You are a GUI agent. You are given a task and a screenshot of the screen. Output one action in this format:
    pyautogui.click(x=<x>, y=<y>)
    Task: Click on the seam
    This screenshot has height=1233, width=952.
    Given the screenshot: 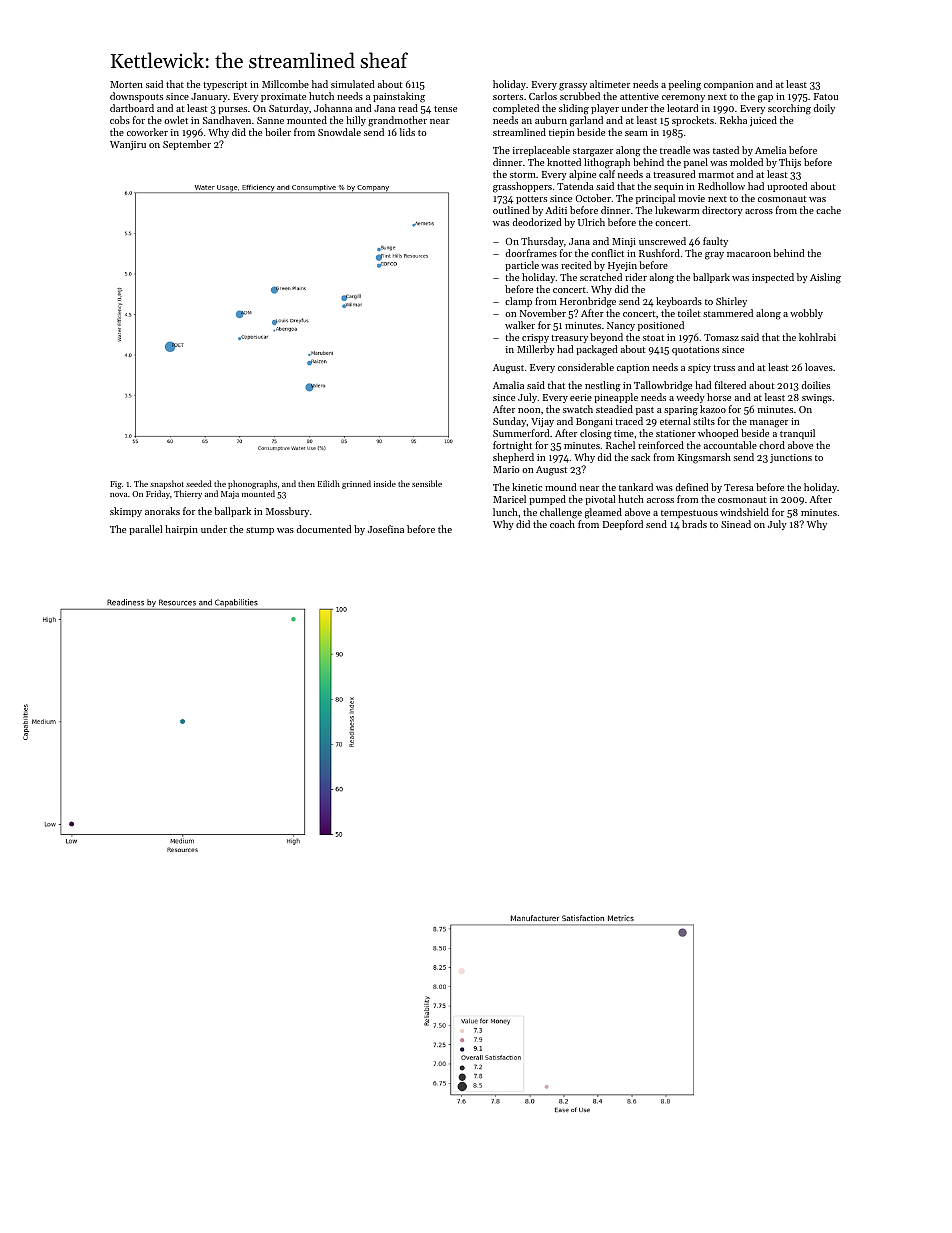 What is the action you would take?
    pyautogui.click(x=636, y=133)
